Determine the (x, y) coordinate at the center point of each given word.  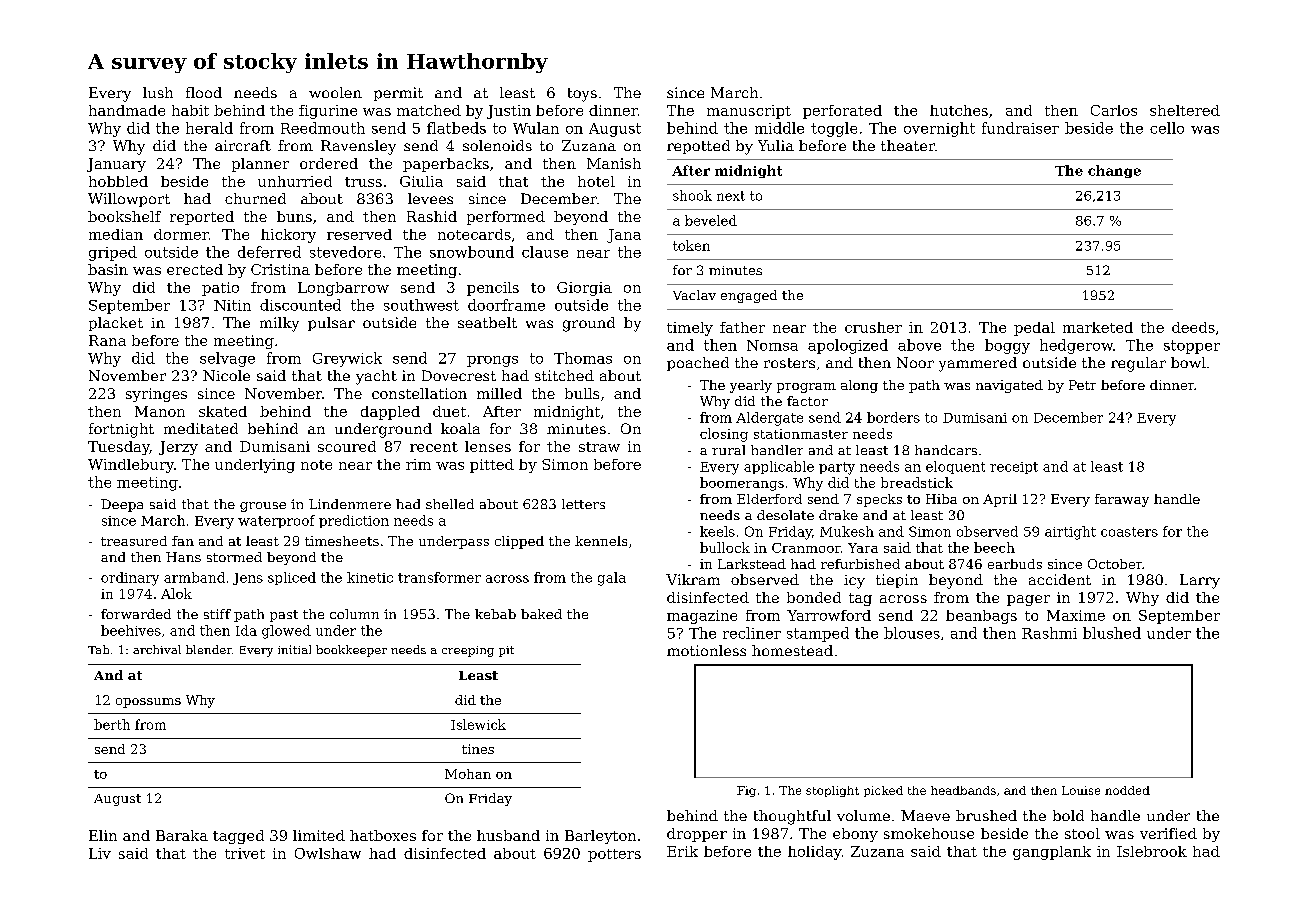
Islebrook (1152, 851)
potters (614, 855)
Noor (915, 362)
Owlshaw (328, 853)
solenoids (497, 145)
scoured (347, 446)
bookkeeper (351, 651)
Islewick (478, 724)
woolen (335, 92)
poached (698, 364)
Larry (1200, 581)
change (1114, 171)
